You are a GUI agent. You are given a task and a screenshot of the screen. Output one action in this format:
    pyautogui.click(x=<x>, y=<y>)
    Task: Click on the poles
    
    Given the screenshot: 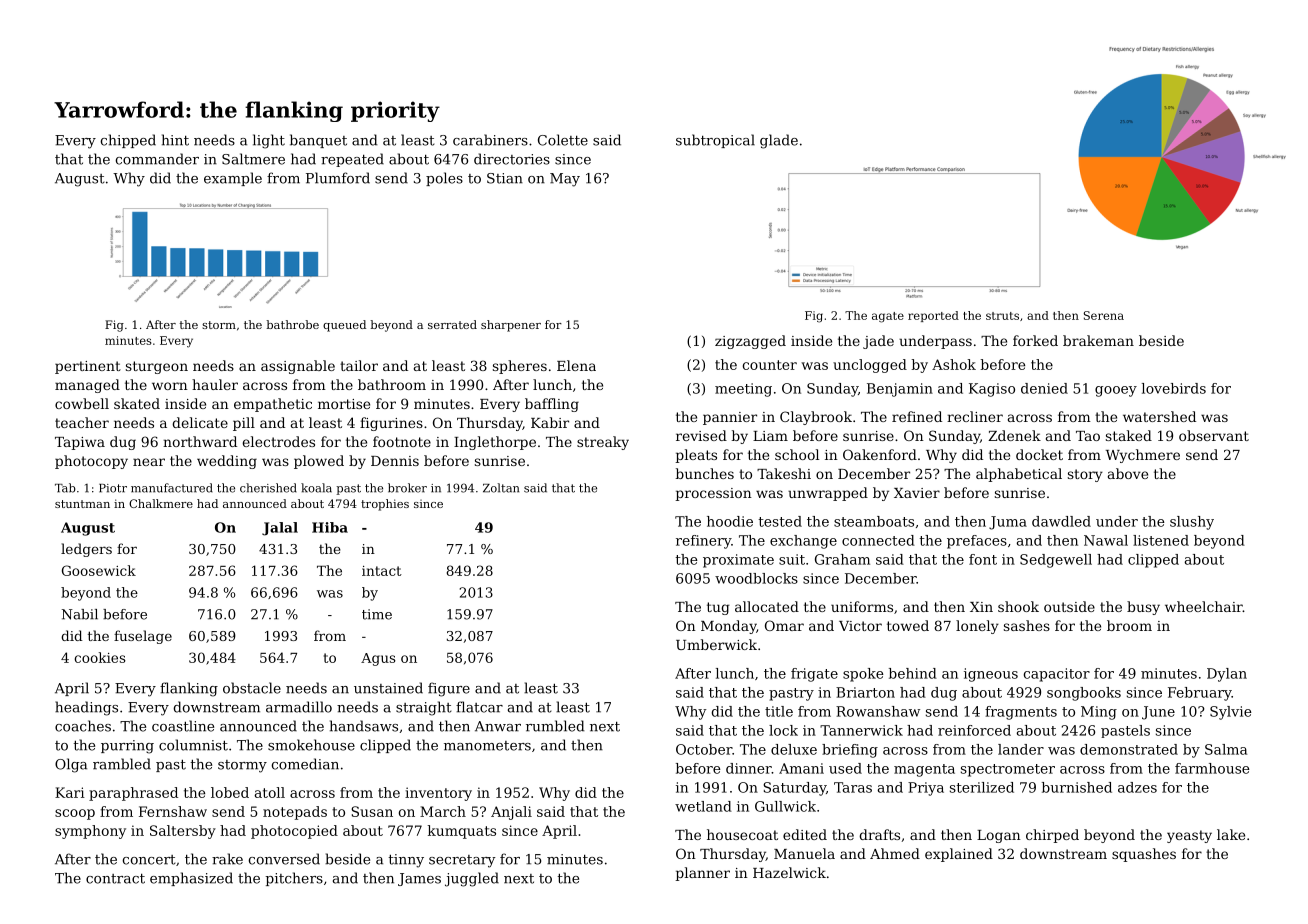 What is the action you would take?
    pyautogui.click(x=444, y=179)
